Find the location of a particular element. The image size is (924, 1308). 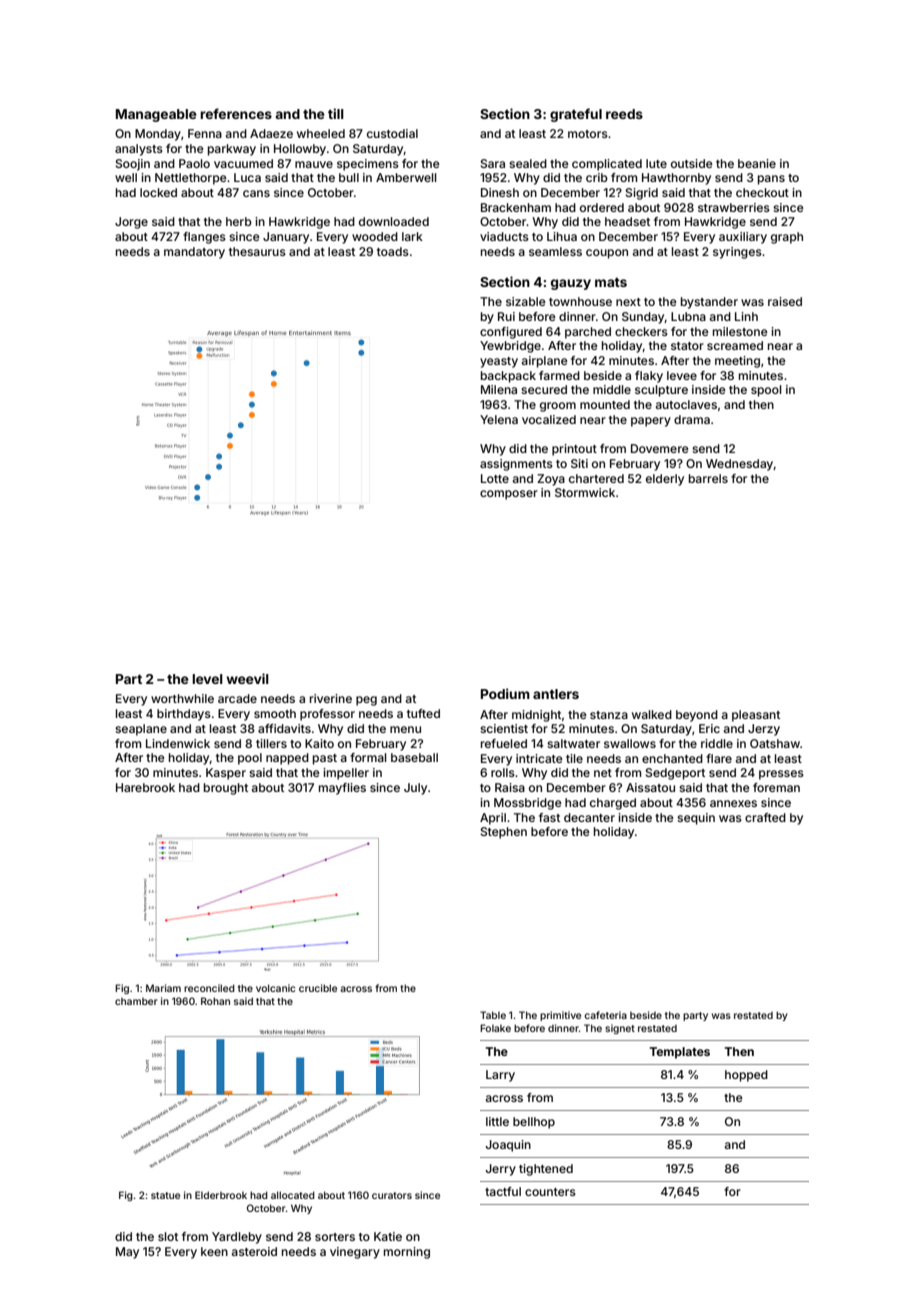

cans is located at coordinates (256, 193).
